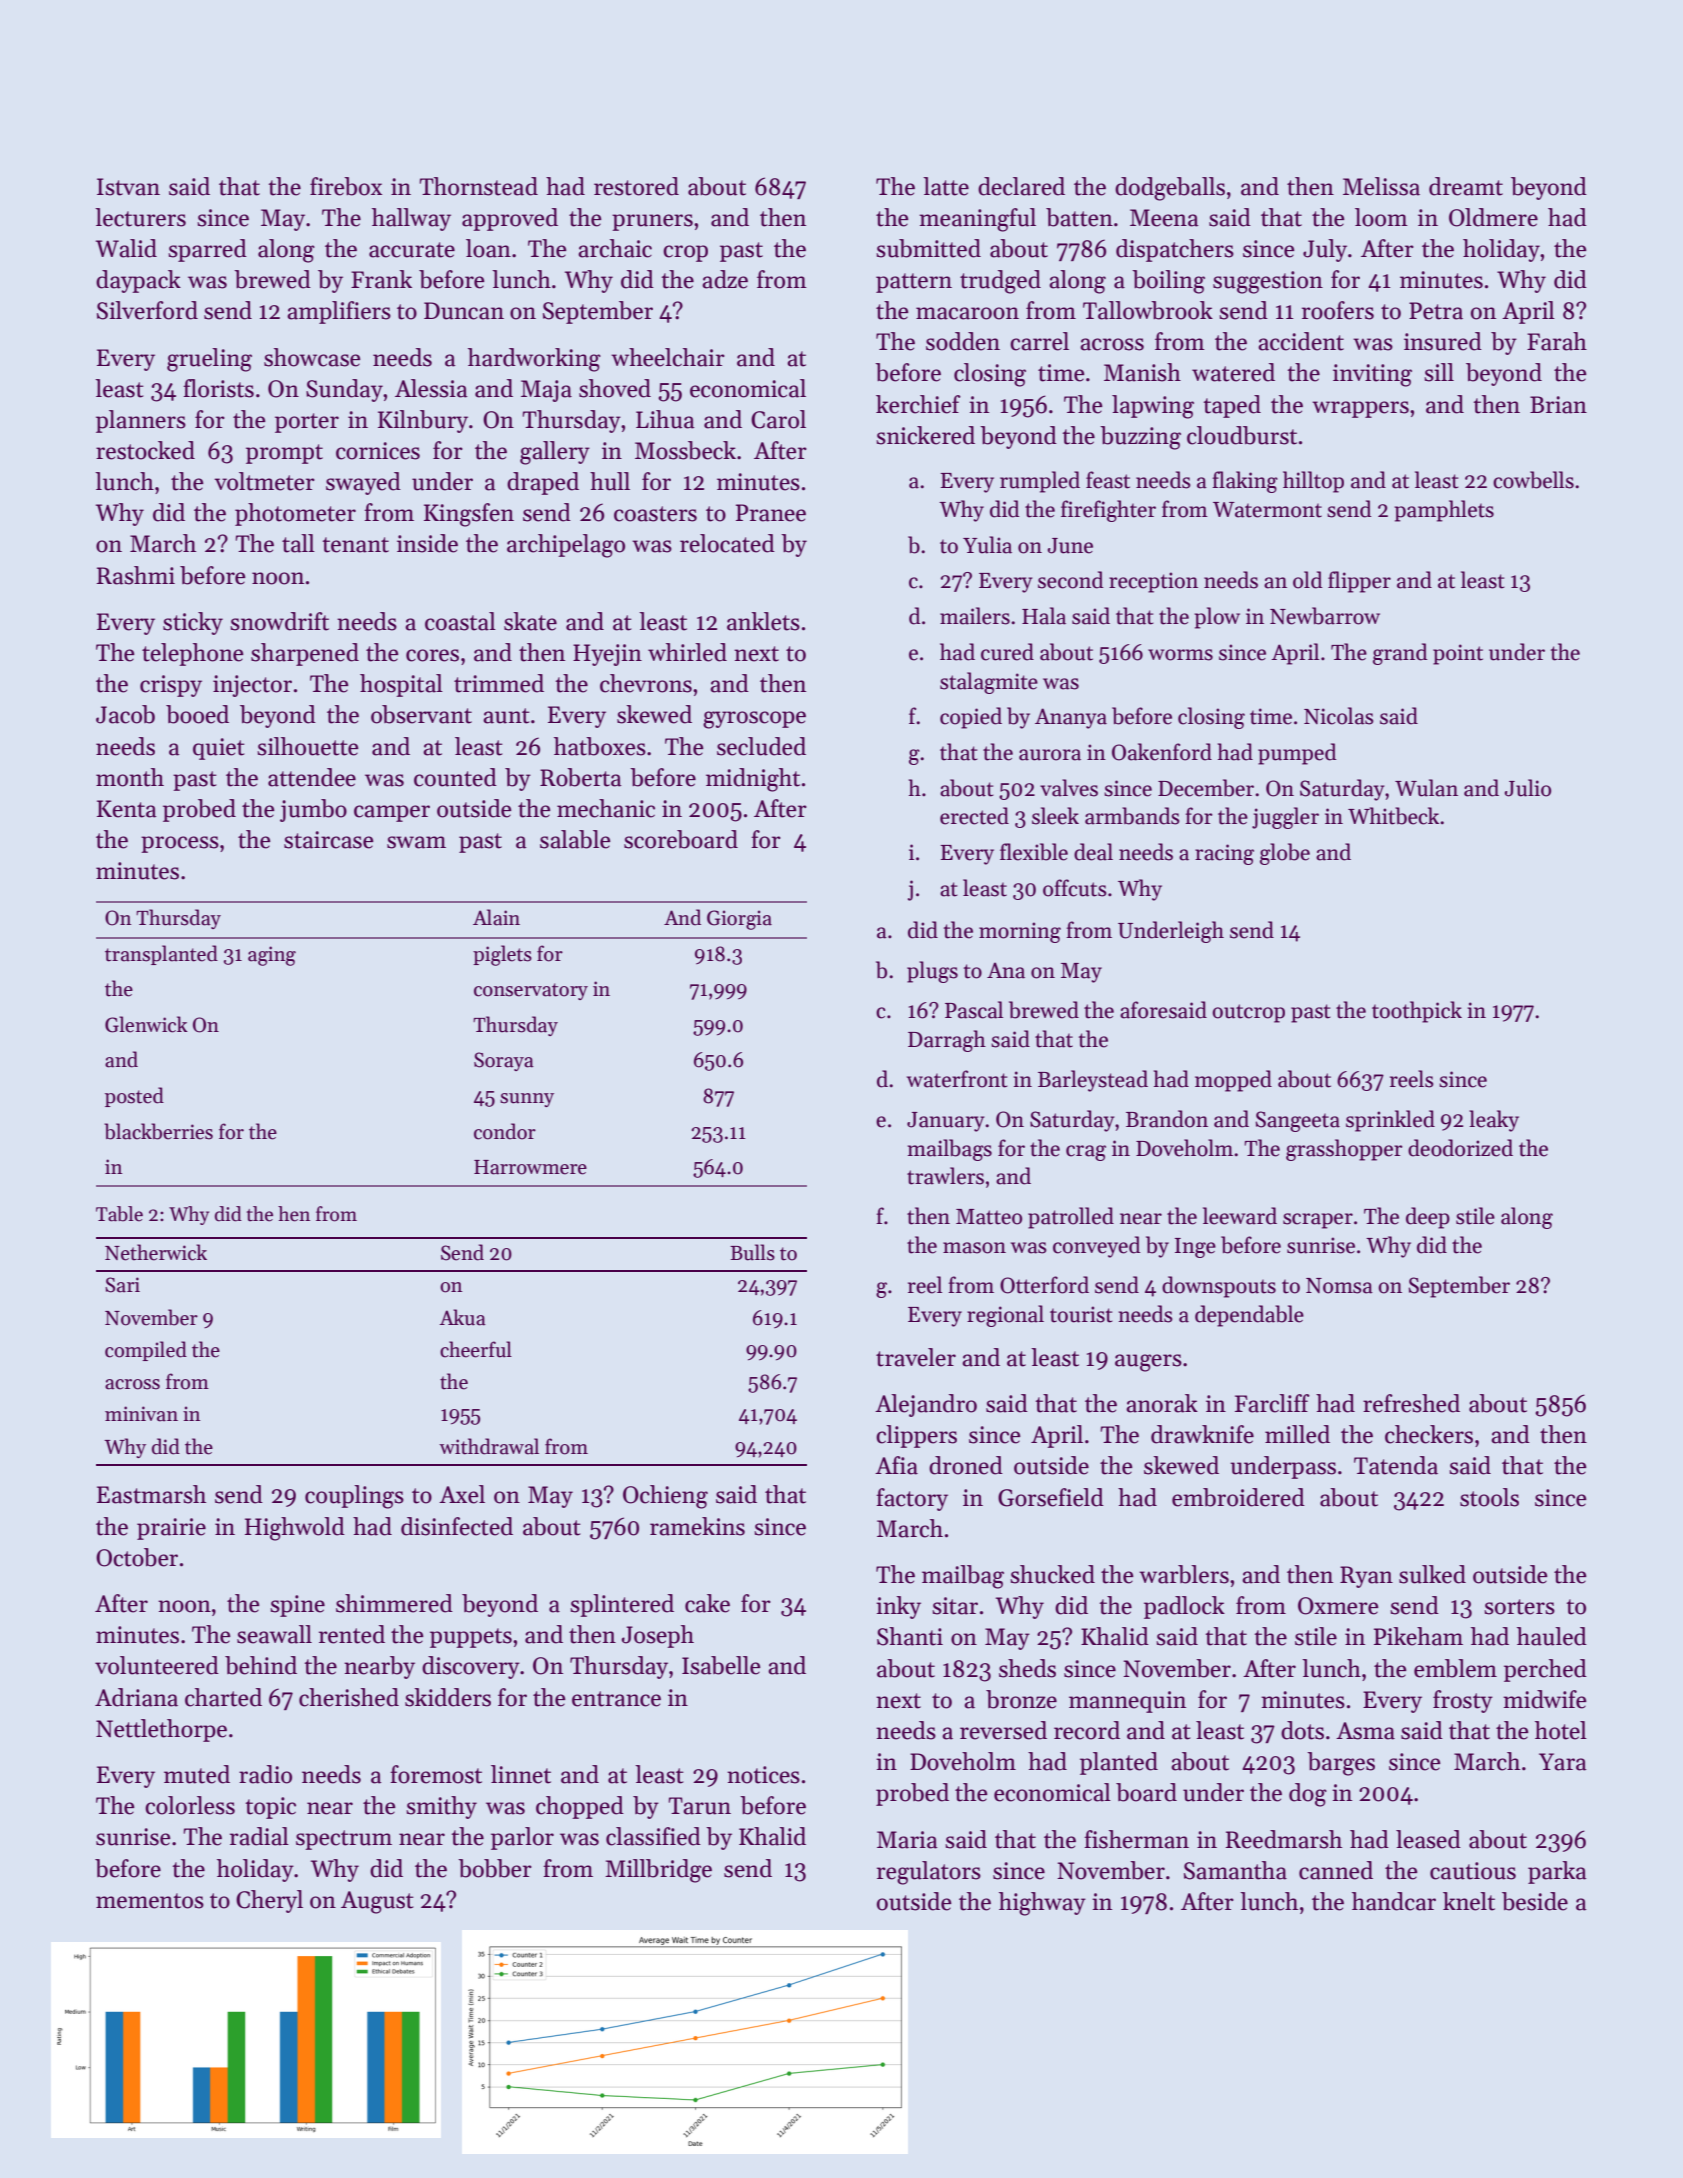 Image resolution: width=1683 pixels, height=2178 pixels. What do you see at coordinates (929, 1873) in the screenshot?
I see `regulators` at bounding box center [929, 1873].
